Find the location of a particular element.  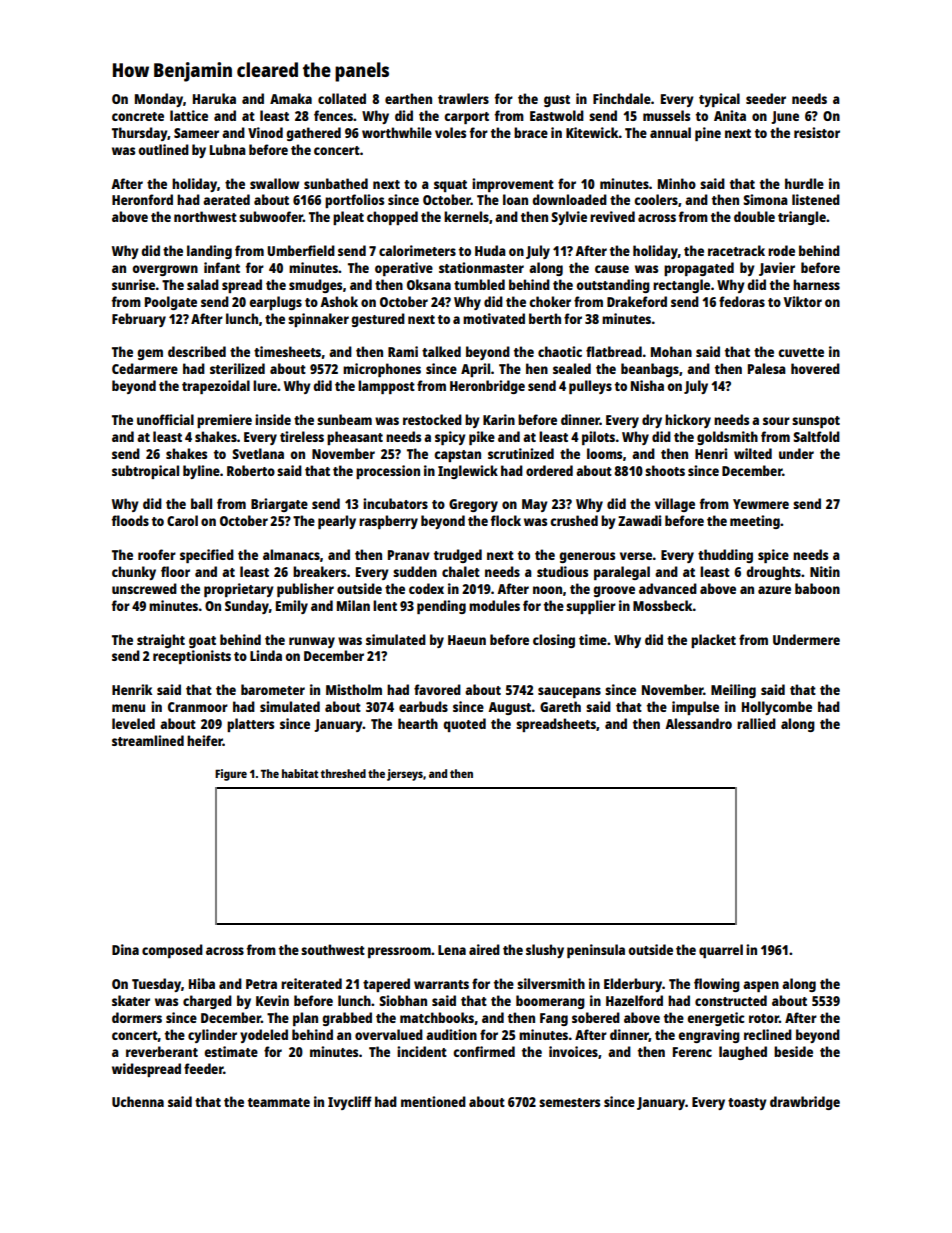

Mistholm is located at coordinates (354, 689).
